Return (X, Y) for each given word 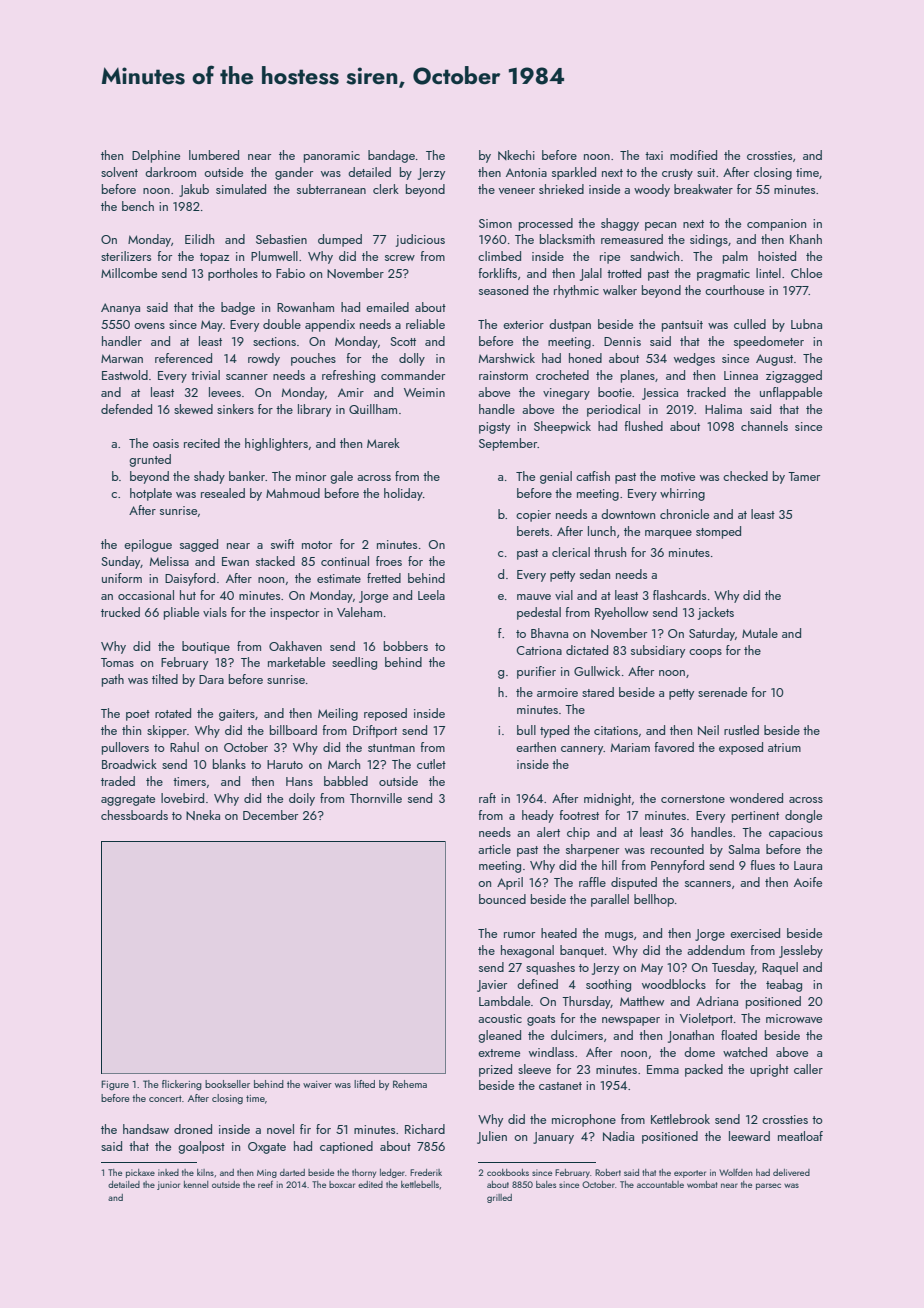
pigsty (494, 428)
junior (168, 1185)
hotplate (151, 494)
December (270, 815)
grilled (499, 1198)
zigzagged (794, 376)
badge (238, 308)
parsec (768, 1186)
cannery (582, 750)
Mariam (630, 747)
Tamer (804, 476)
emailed (387, 307)
